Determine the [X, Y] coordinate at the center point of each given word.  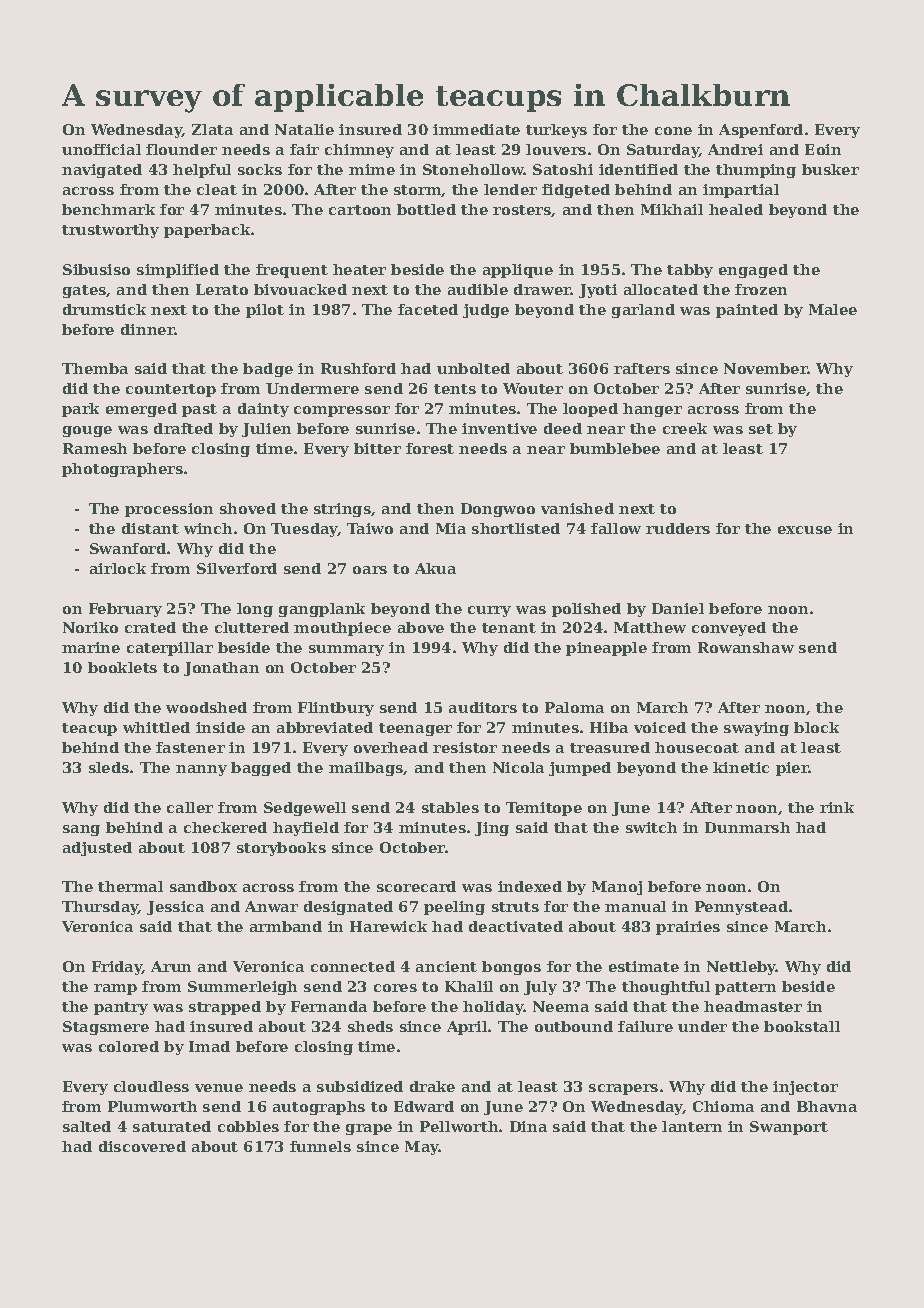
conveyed [729, 629]
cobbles [248, 1126]
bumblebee [615, 448]
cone [673, 131]
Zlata [212, 129]
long [255, 610]
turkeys [556, 131]
